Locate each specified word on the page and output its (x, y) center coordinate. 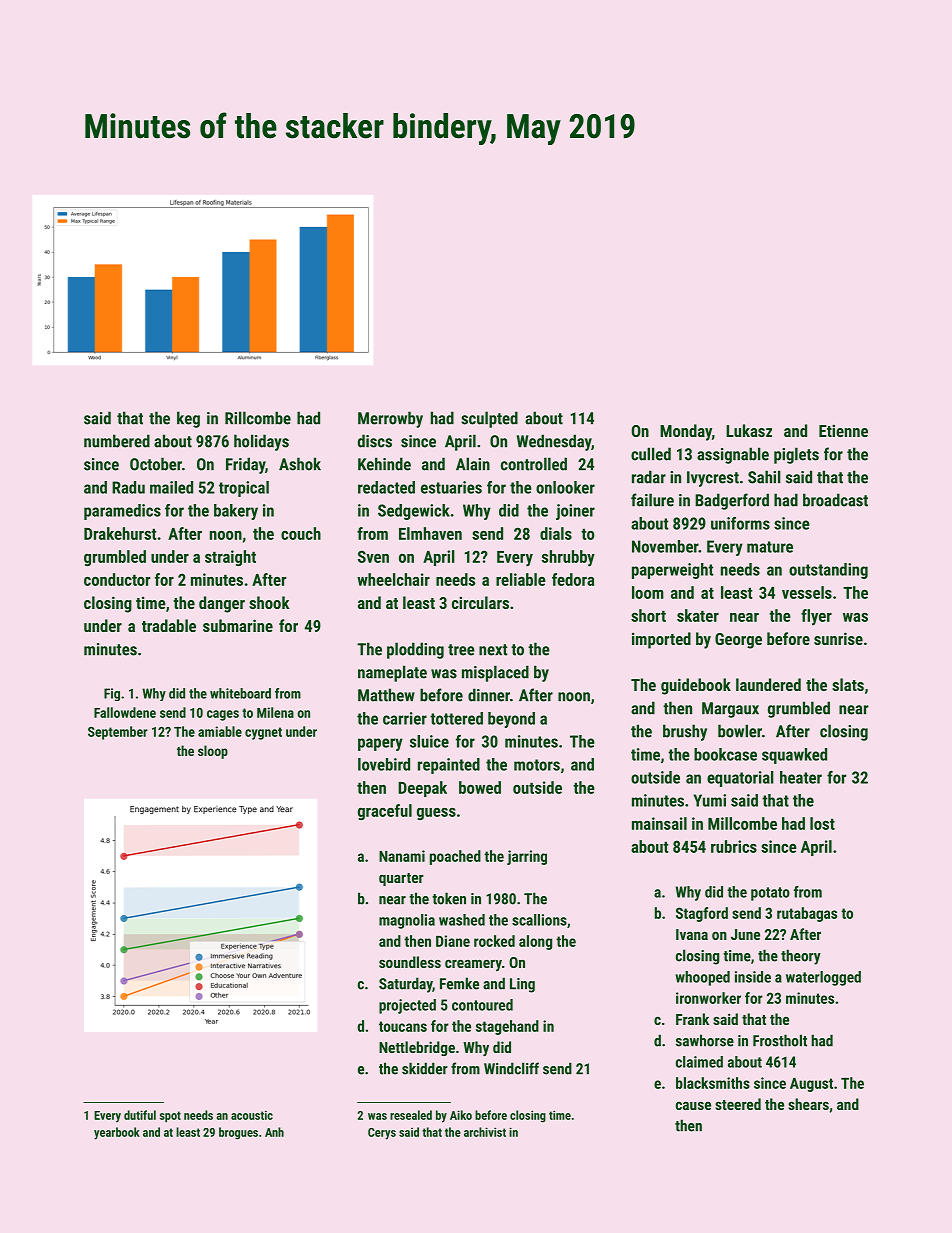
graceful (385, 812)
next (493, 650)
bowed (480, 787)
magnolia (407, 921)
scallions (539, 920)
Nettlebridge (417, 1048)
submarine (238, 625)
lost (822, 823)
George (738, 641)
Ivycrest (713, 479)
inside (753, 977)
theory (801, 957)
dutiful (140, 1115)
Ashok (300, 464)
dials (556, 533)
